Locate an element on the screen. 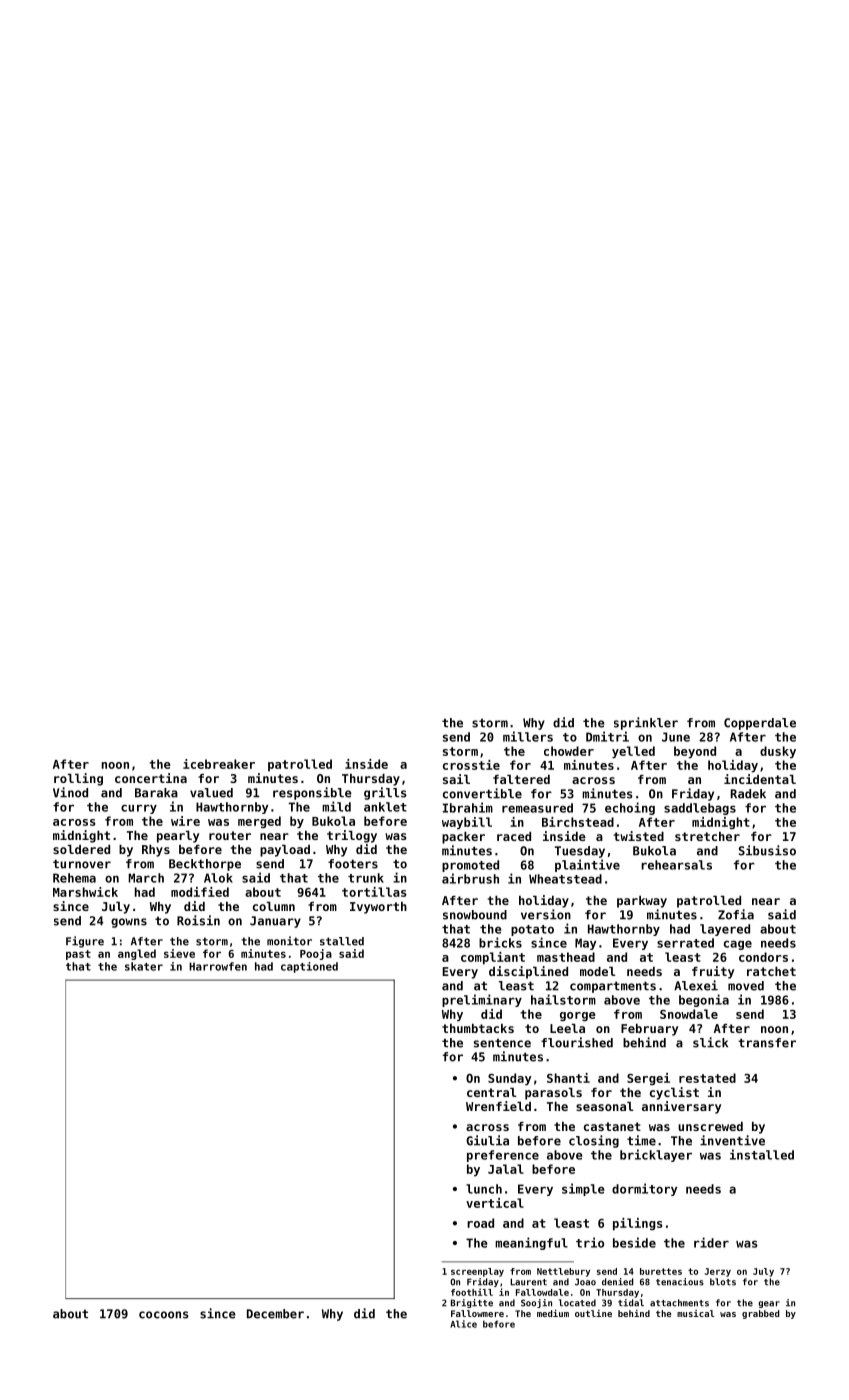 The height and width of the screenshot is (1400, 849). snowbound is located at coordinates (475, 915).
